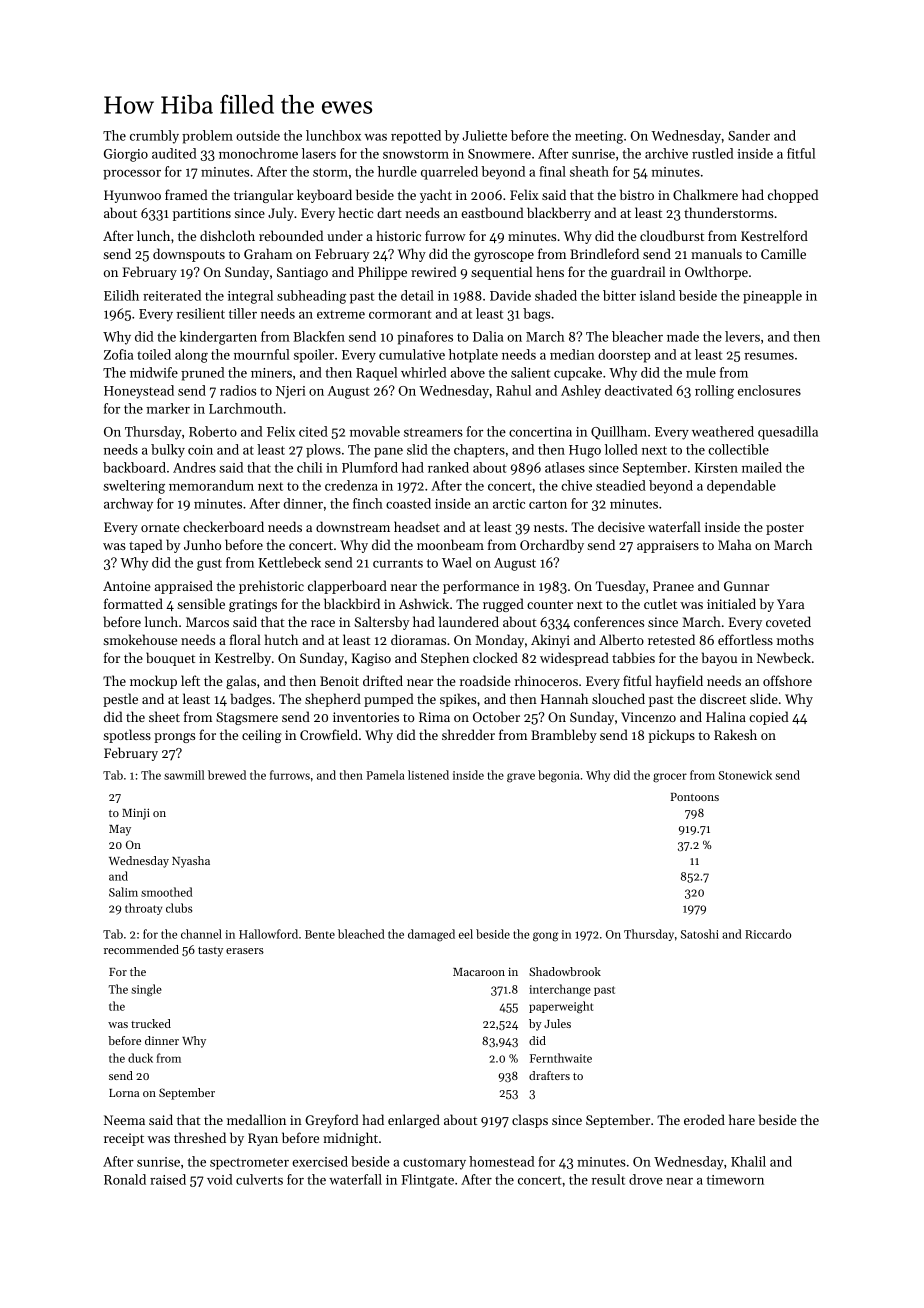  What do you see at coordinates (151, 1023) in the image?
I see `trucked` at bounding box center [151, 1023].
